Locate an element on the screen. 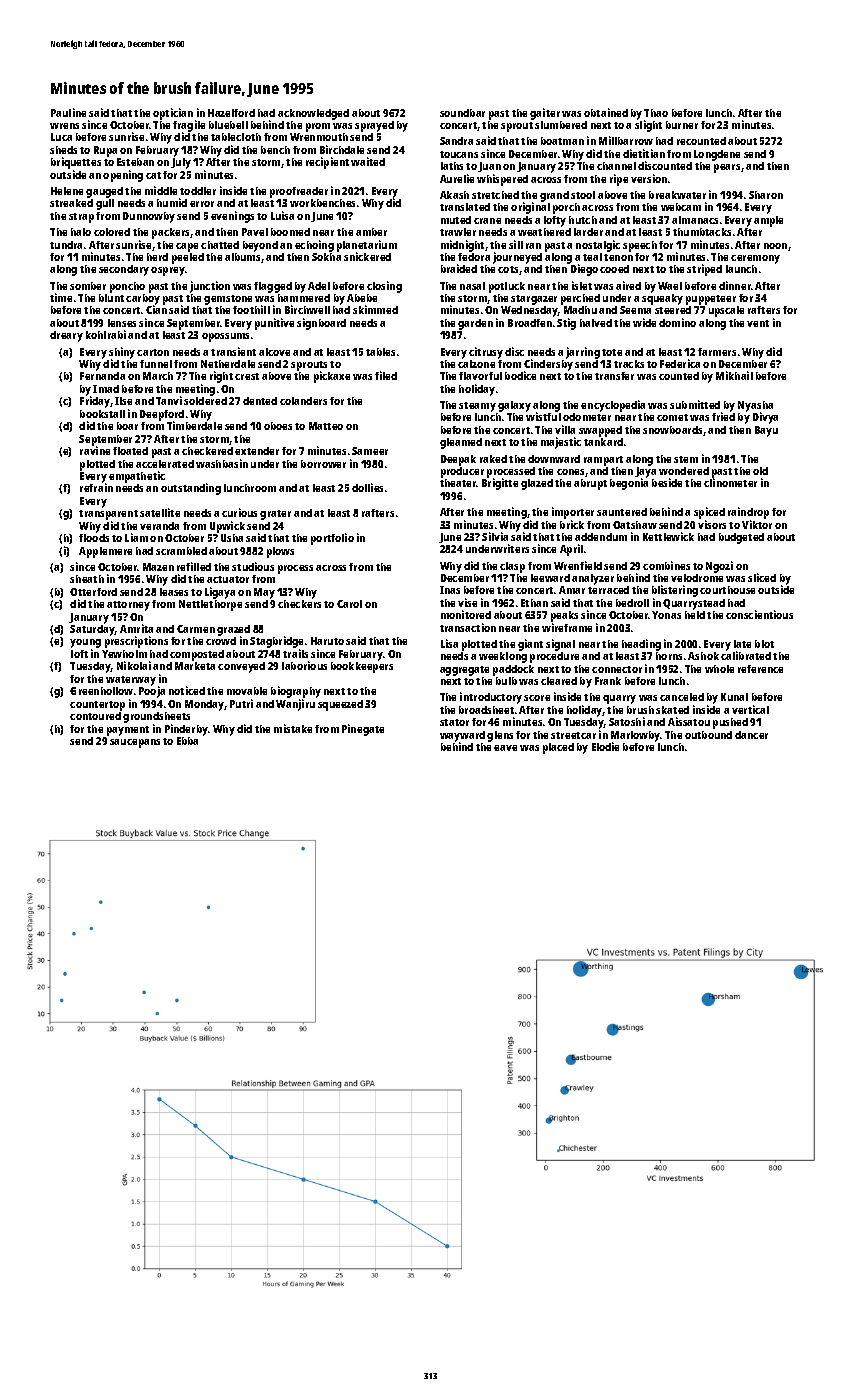  filed is located at coordinates (386, 375).
